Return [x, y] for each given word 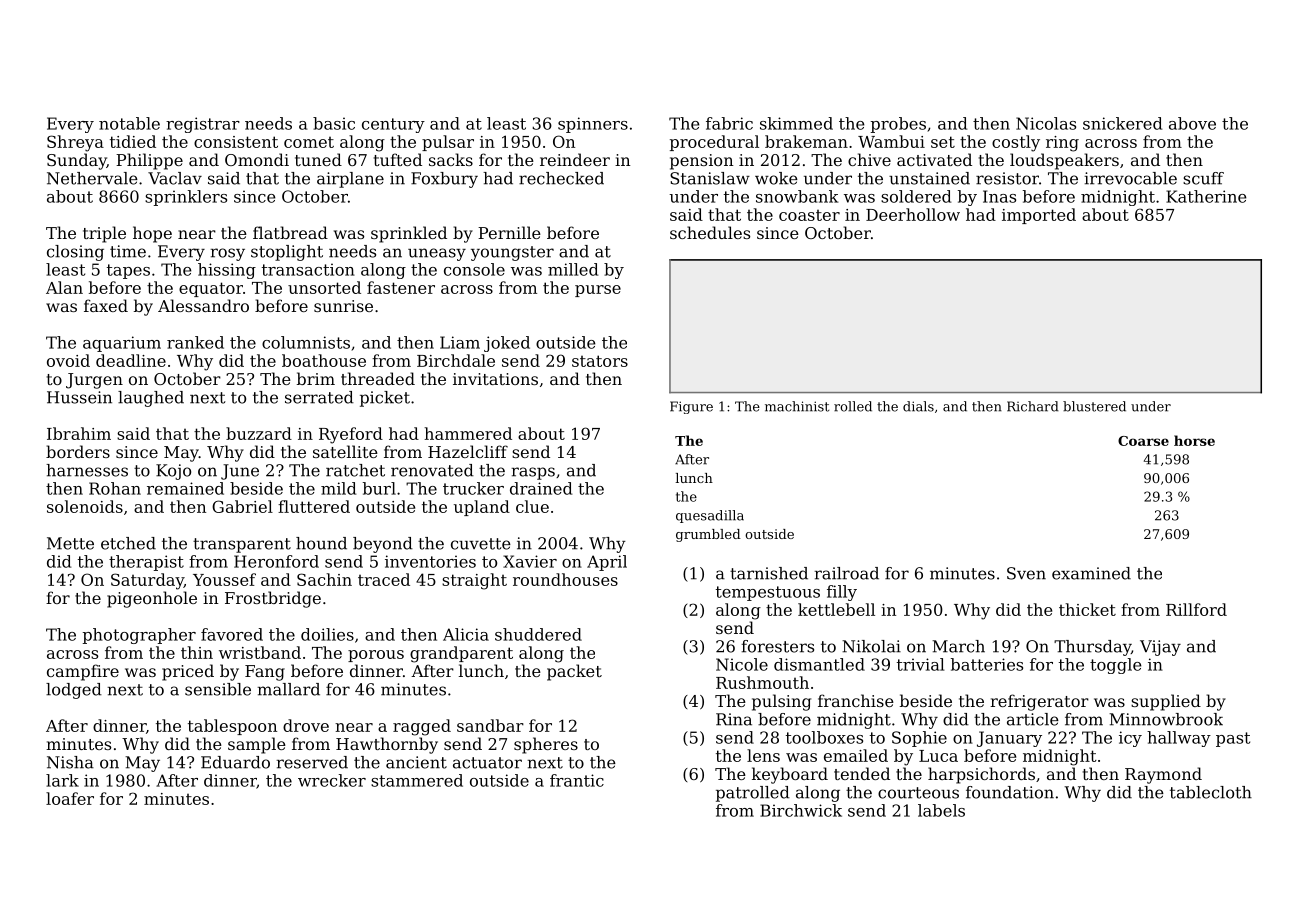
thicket [1087, 609]
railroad [846, 573]
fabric [729, 123]
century [393, 125]
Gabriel [242, 506]
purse [598, 291]
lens [763, 755]
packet [574, 672]
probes [898, 125]
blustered [1094, 406]
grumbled [708, 535]
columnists [306, 342]
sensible [218, 689]
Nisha [70, 762]
